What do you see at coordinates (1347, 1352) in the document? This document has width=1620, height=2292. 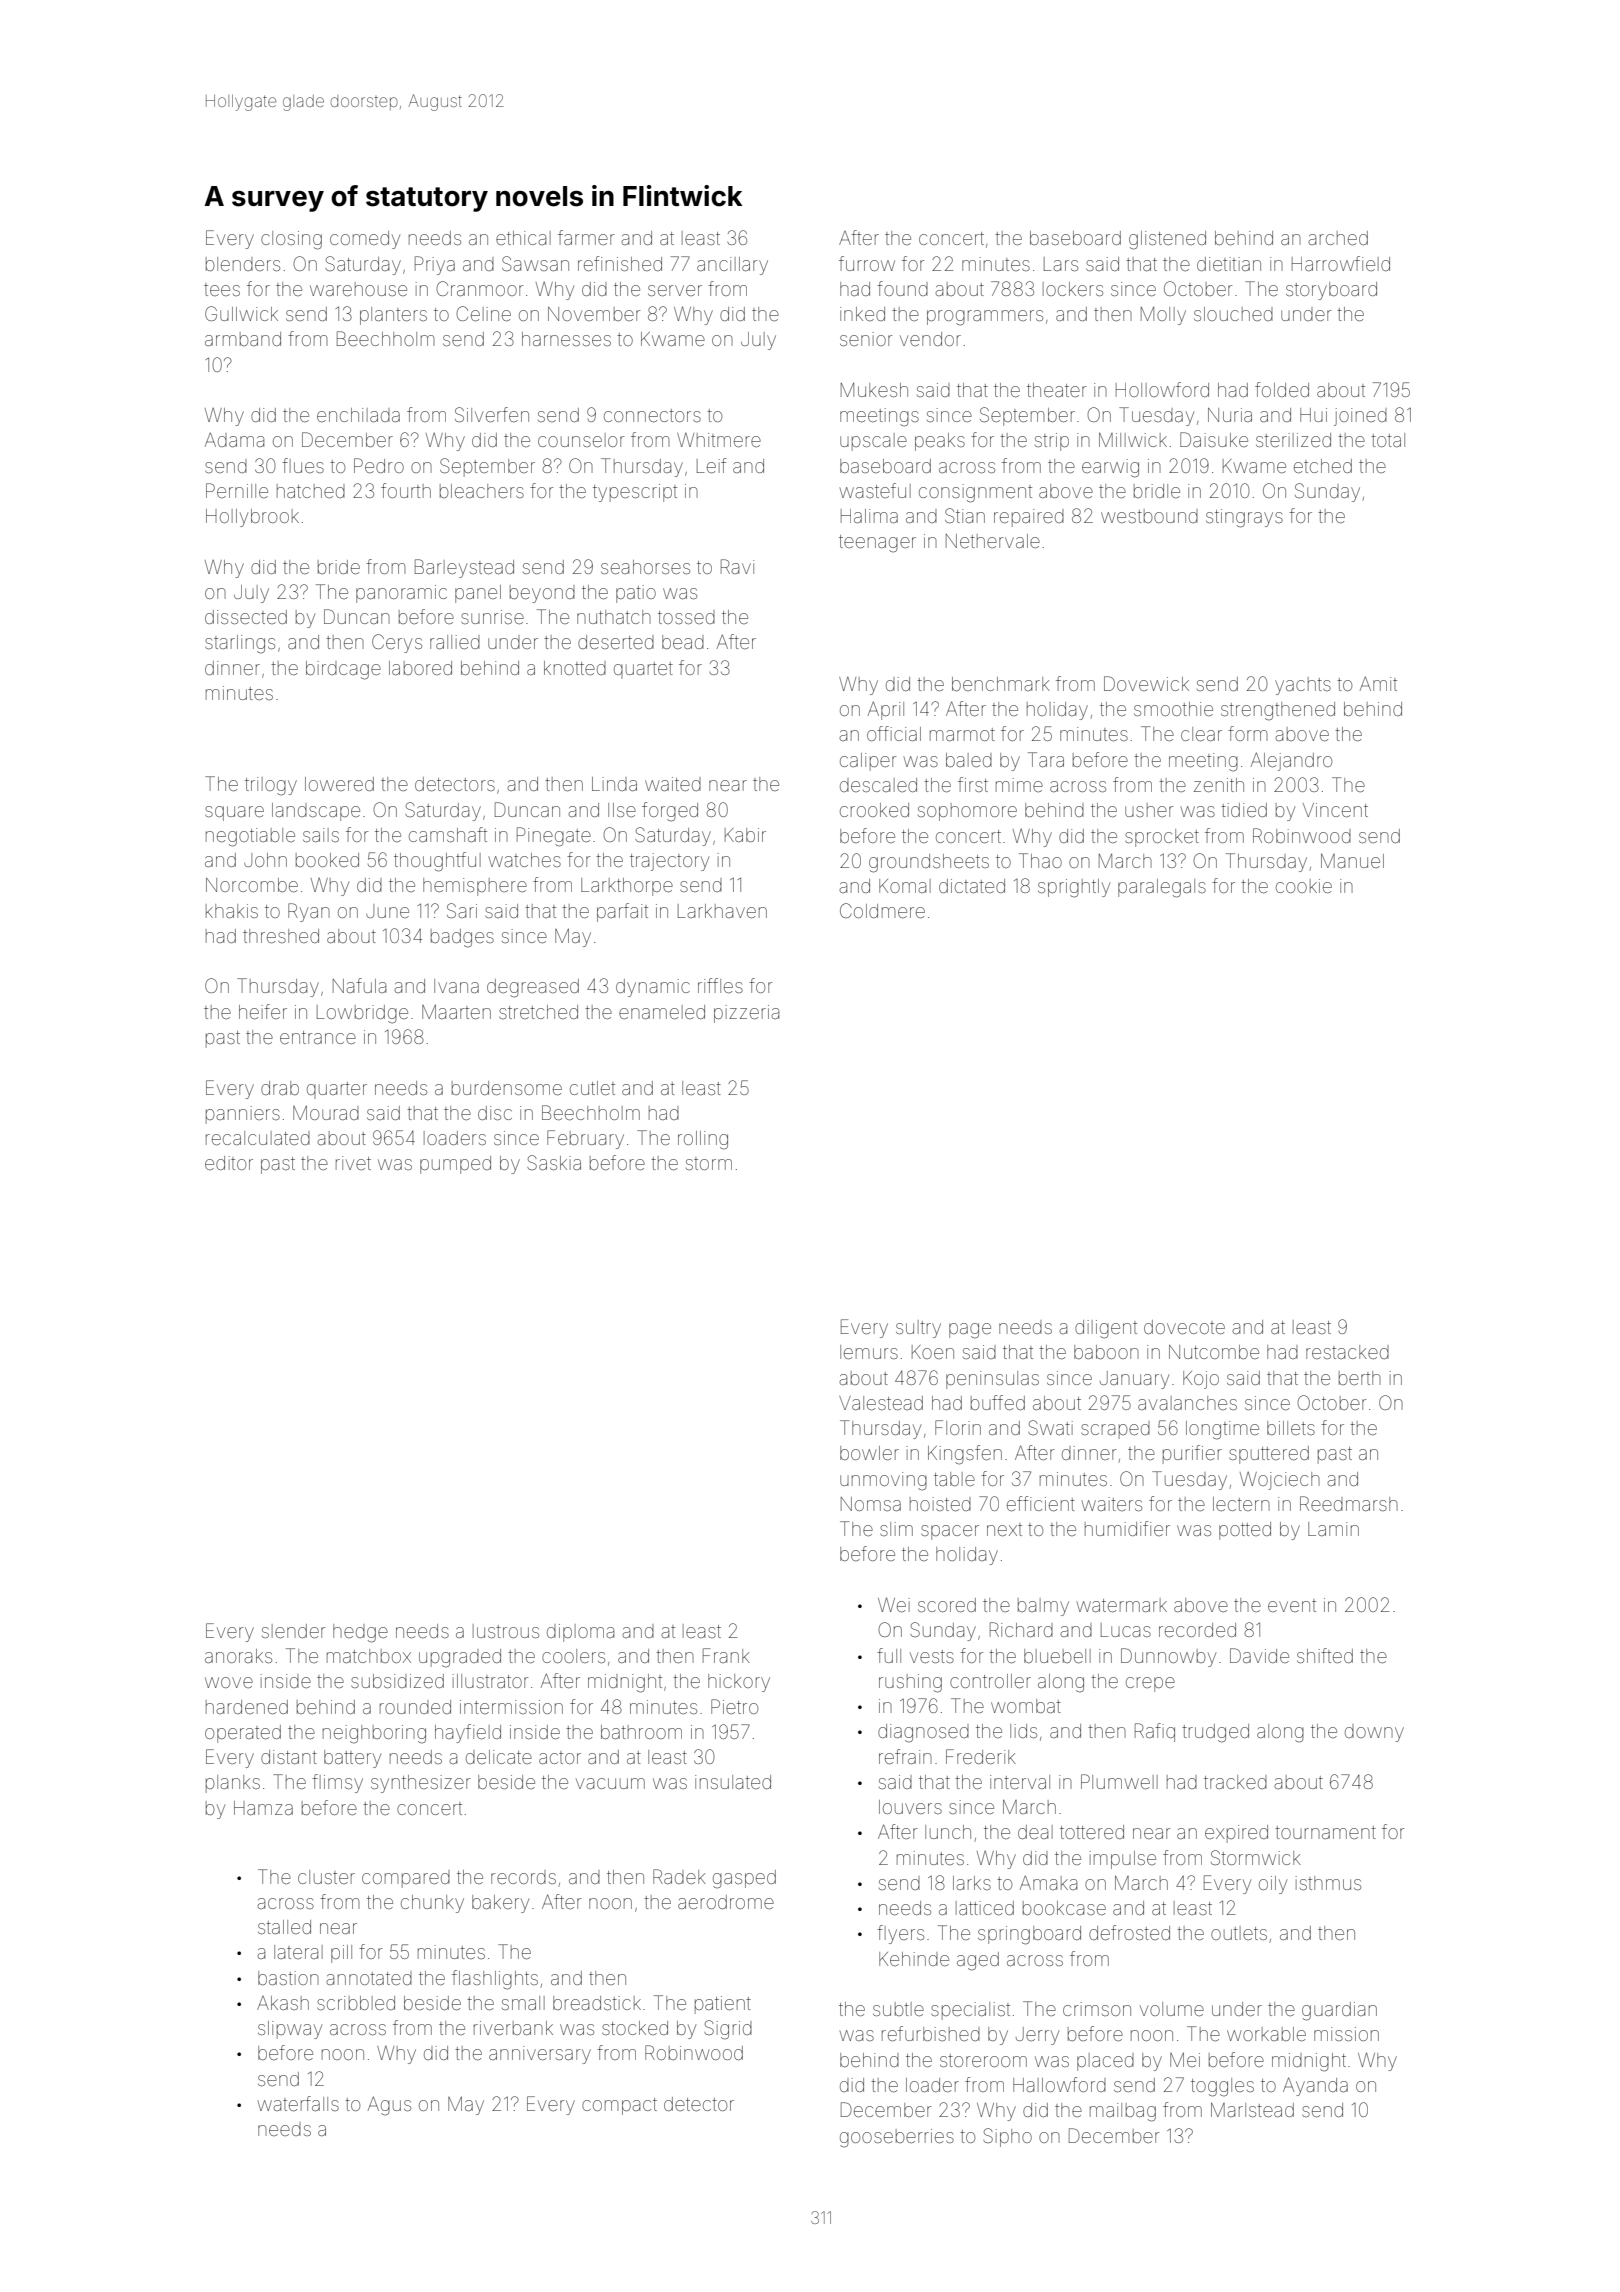 I see `restacked` at bounding box center [1347, 1352].
